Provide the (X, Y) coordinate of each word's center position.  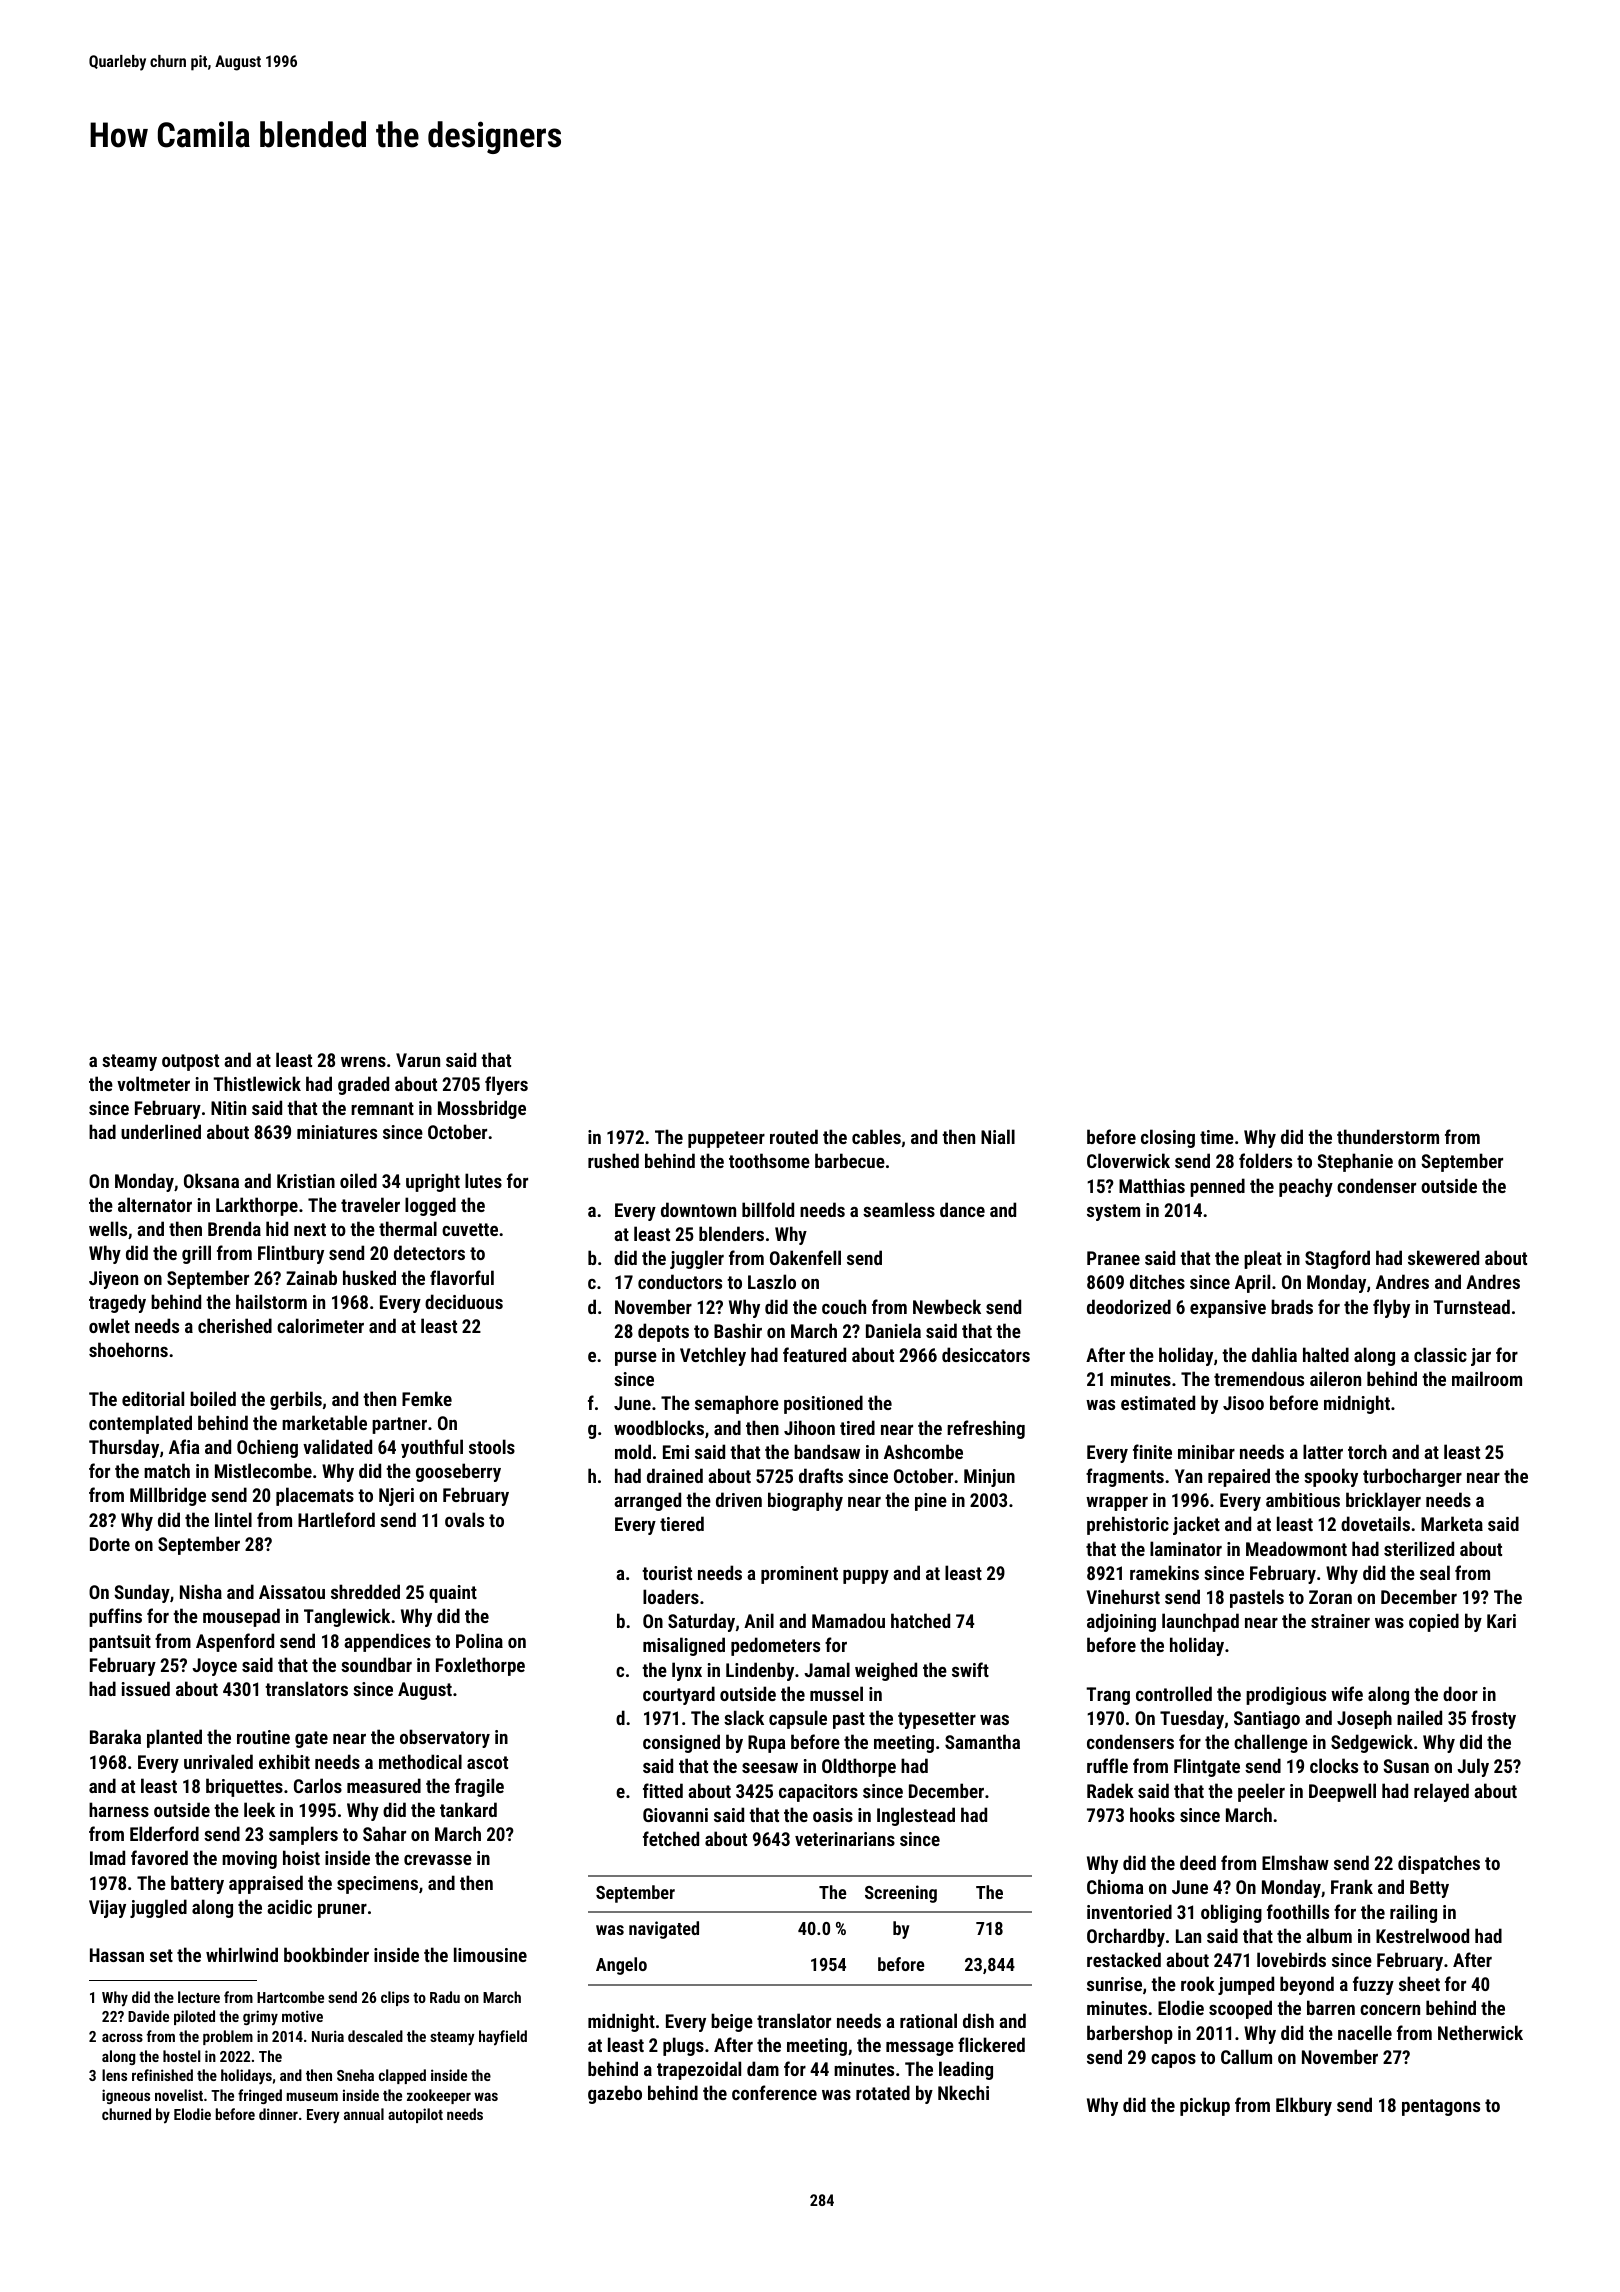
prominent (799, 1575)
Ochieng (267, 1448)
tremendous (1259, 1378)
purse (636, 1359)
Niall (998, 1136)
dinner (278, 2114)
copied (1434, 1622)
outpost (190, 1062)
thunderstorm (1388, 1136)
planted (174, 1738)
